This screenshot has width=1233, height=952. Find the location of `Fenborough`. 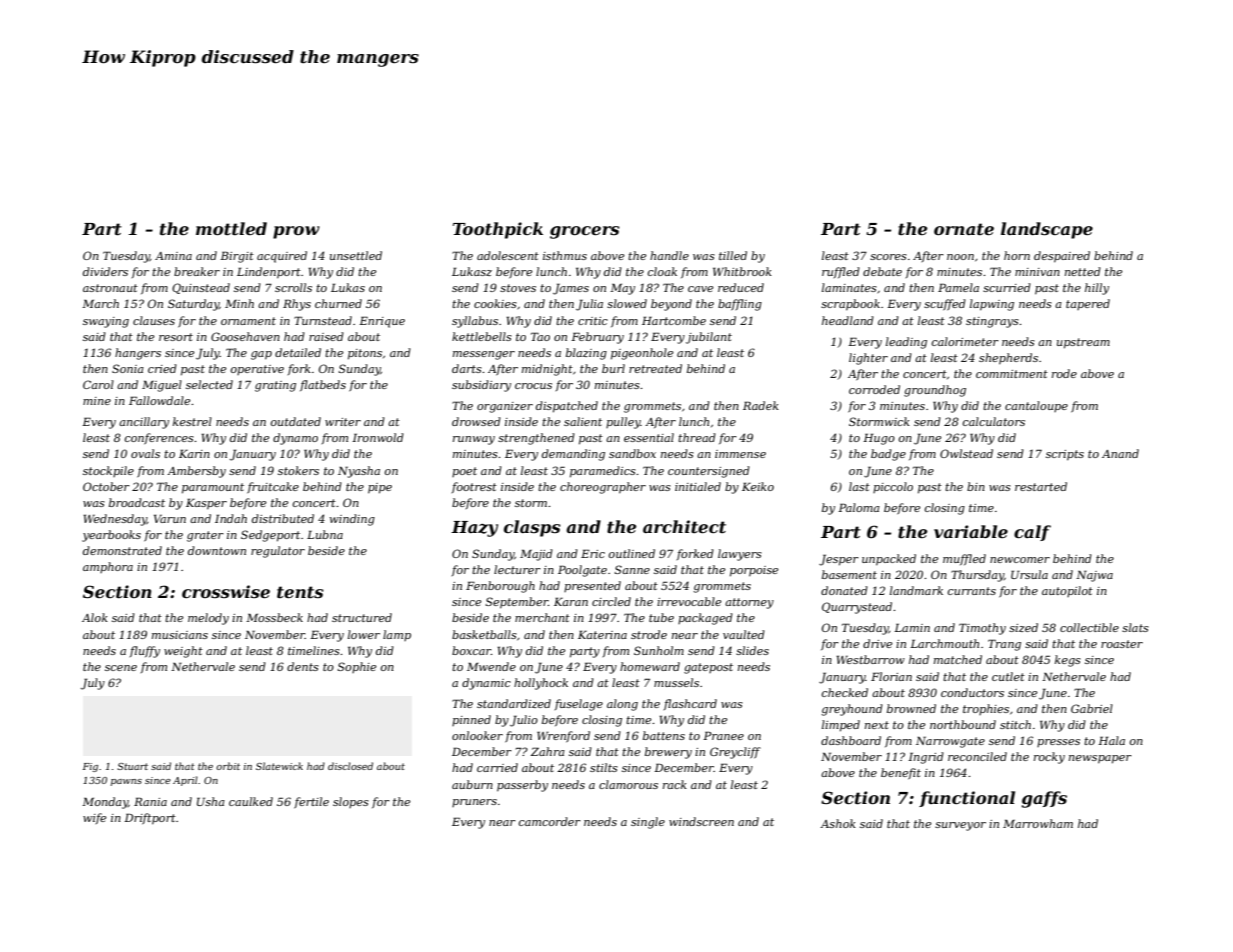

Fenborough is located at coordinates (500, 587).
